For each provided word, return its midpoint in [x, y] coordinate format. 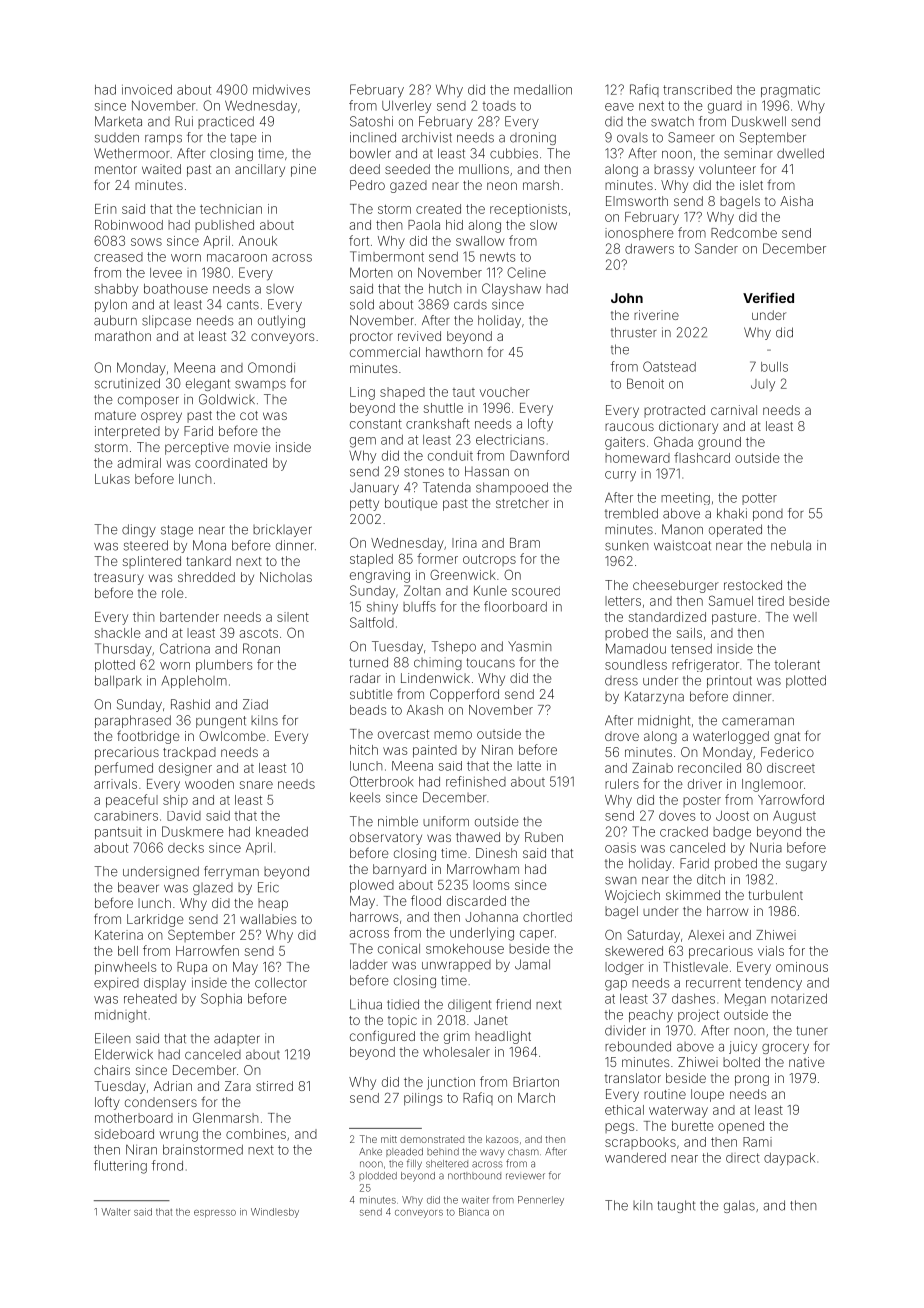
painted [435, 751]
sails [689, 633]
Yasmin [529, 646]
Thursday [123, 650]
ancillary [260, 170]
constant [376, 424]
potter [759, 499]
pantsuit [118, 833]
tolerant [797, 665]
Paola [424, 225]
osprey [161, 417]
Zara [238, 1086]
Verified [768, 297]
